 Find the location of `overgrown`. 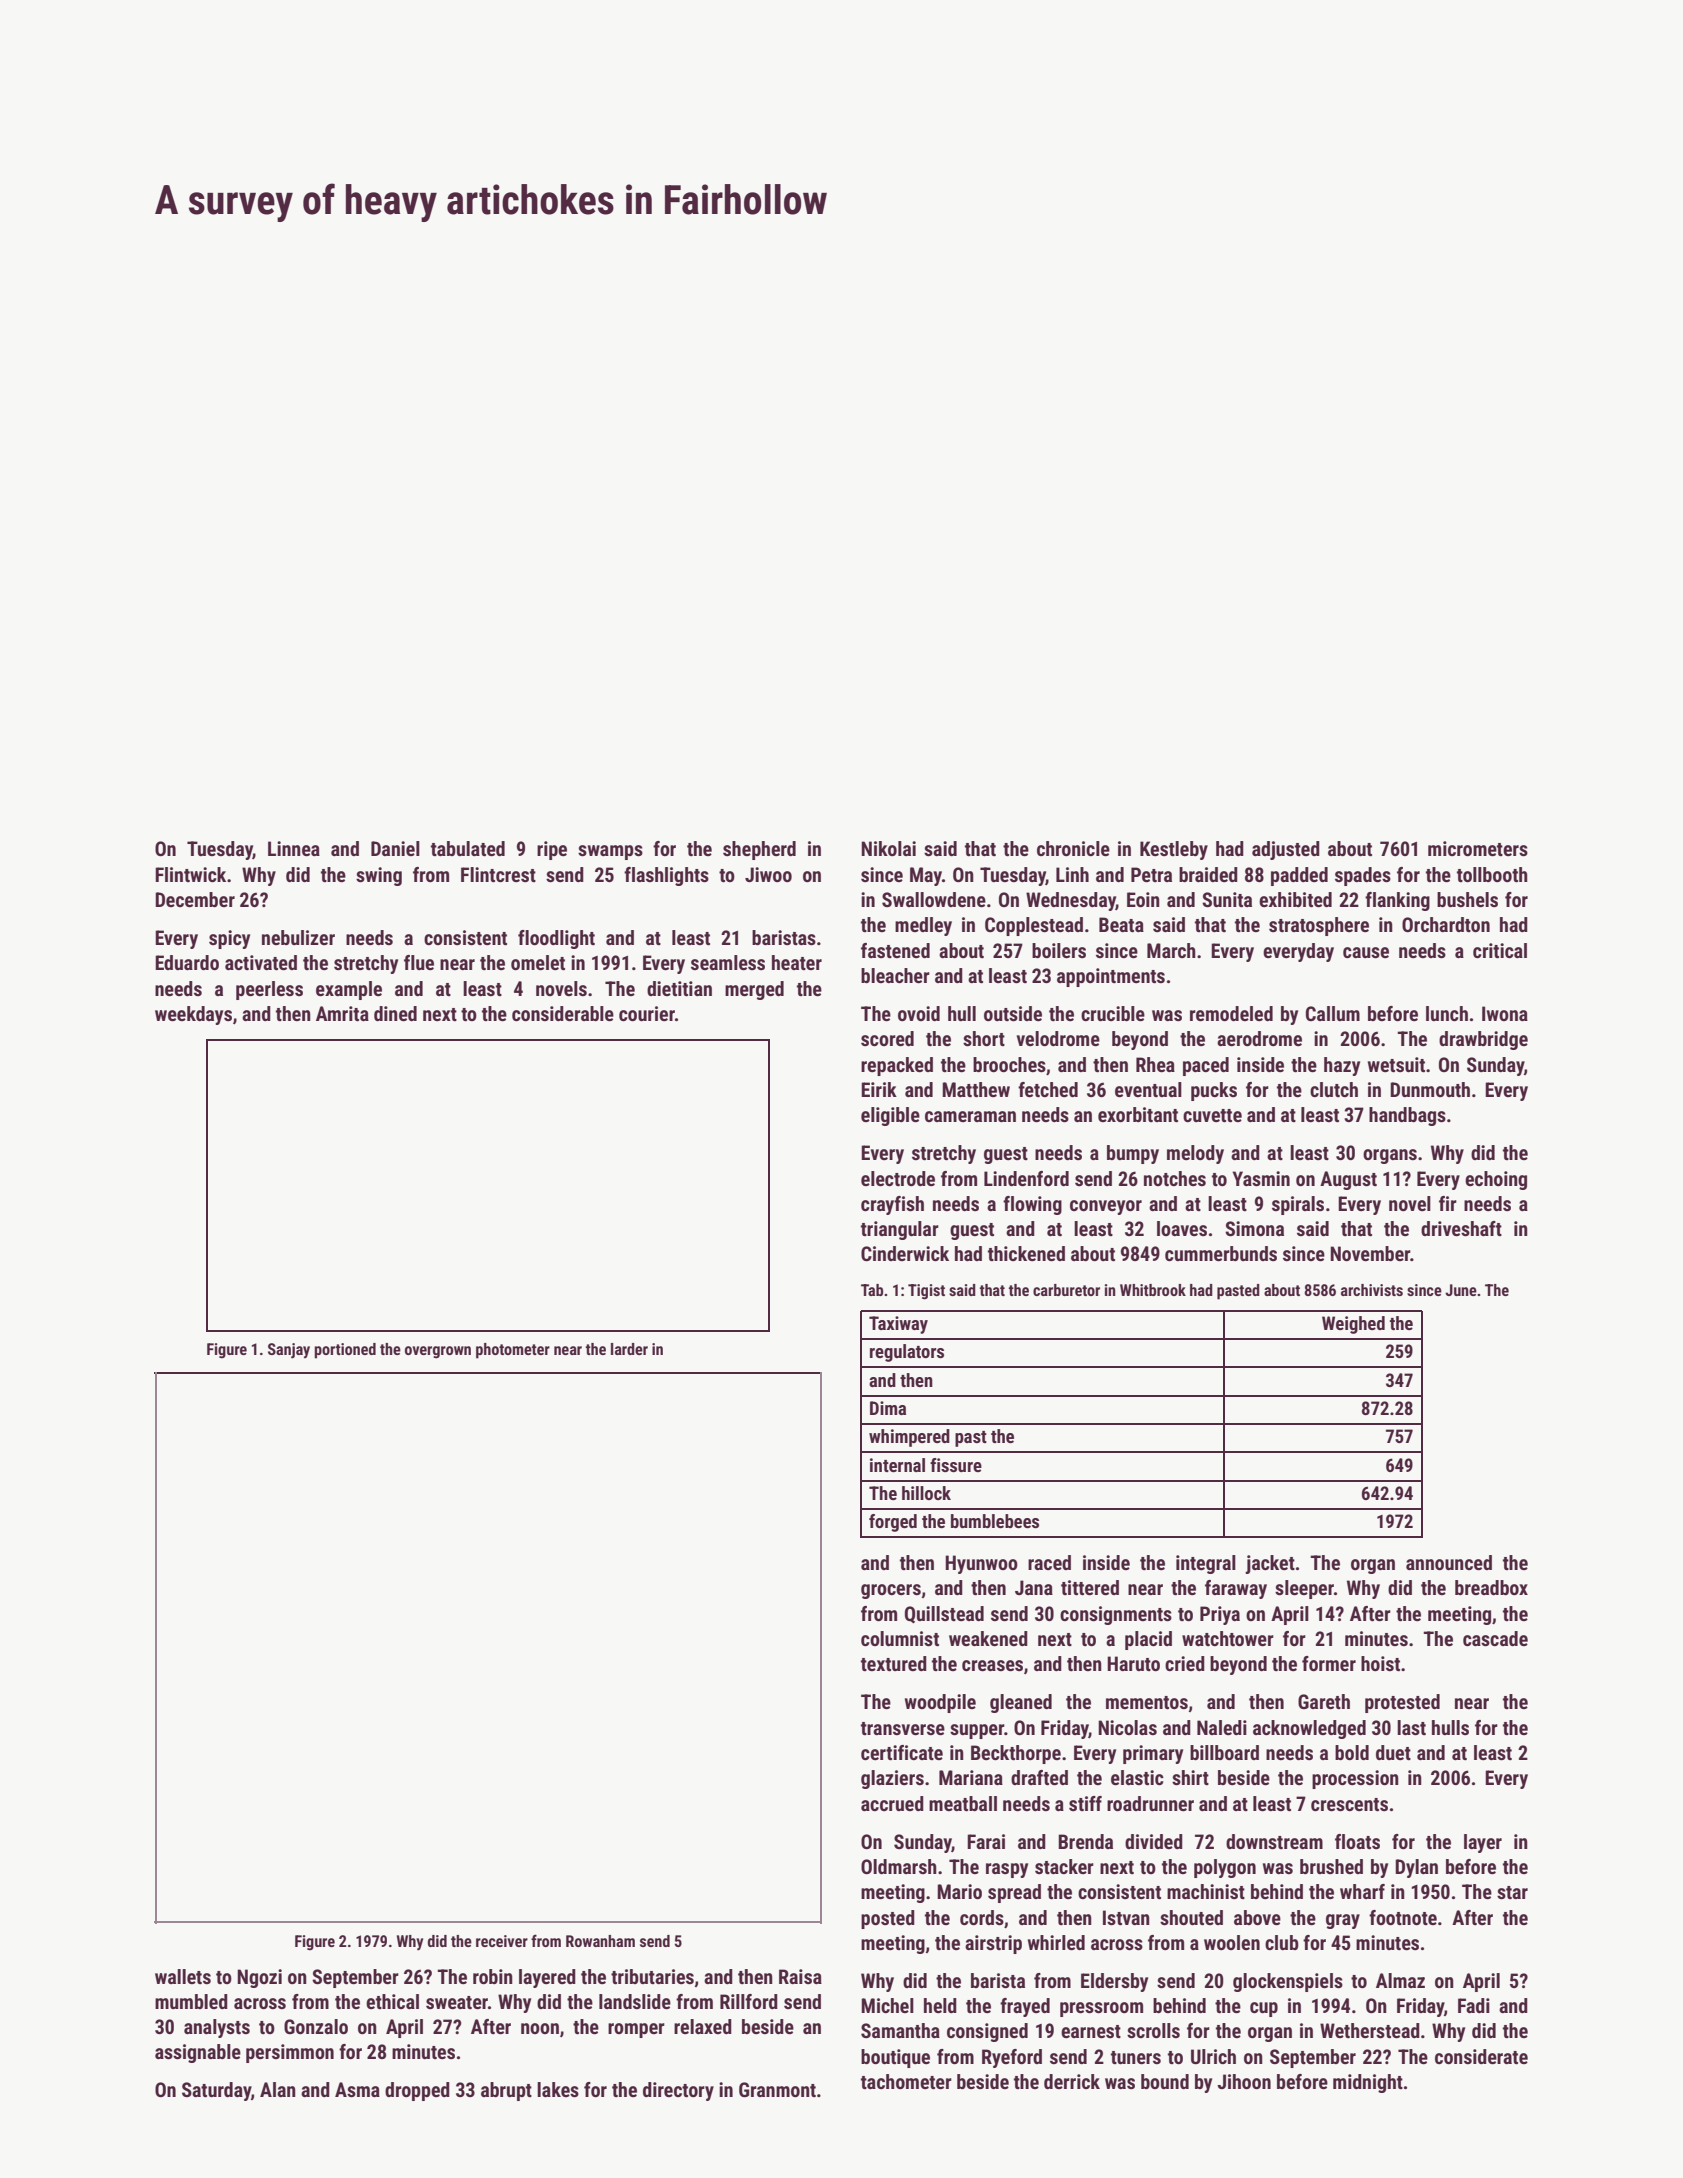

overgrown is located at coordinates (438, 1352).
